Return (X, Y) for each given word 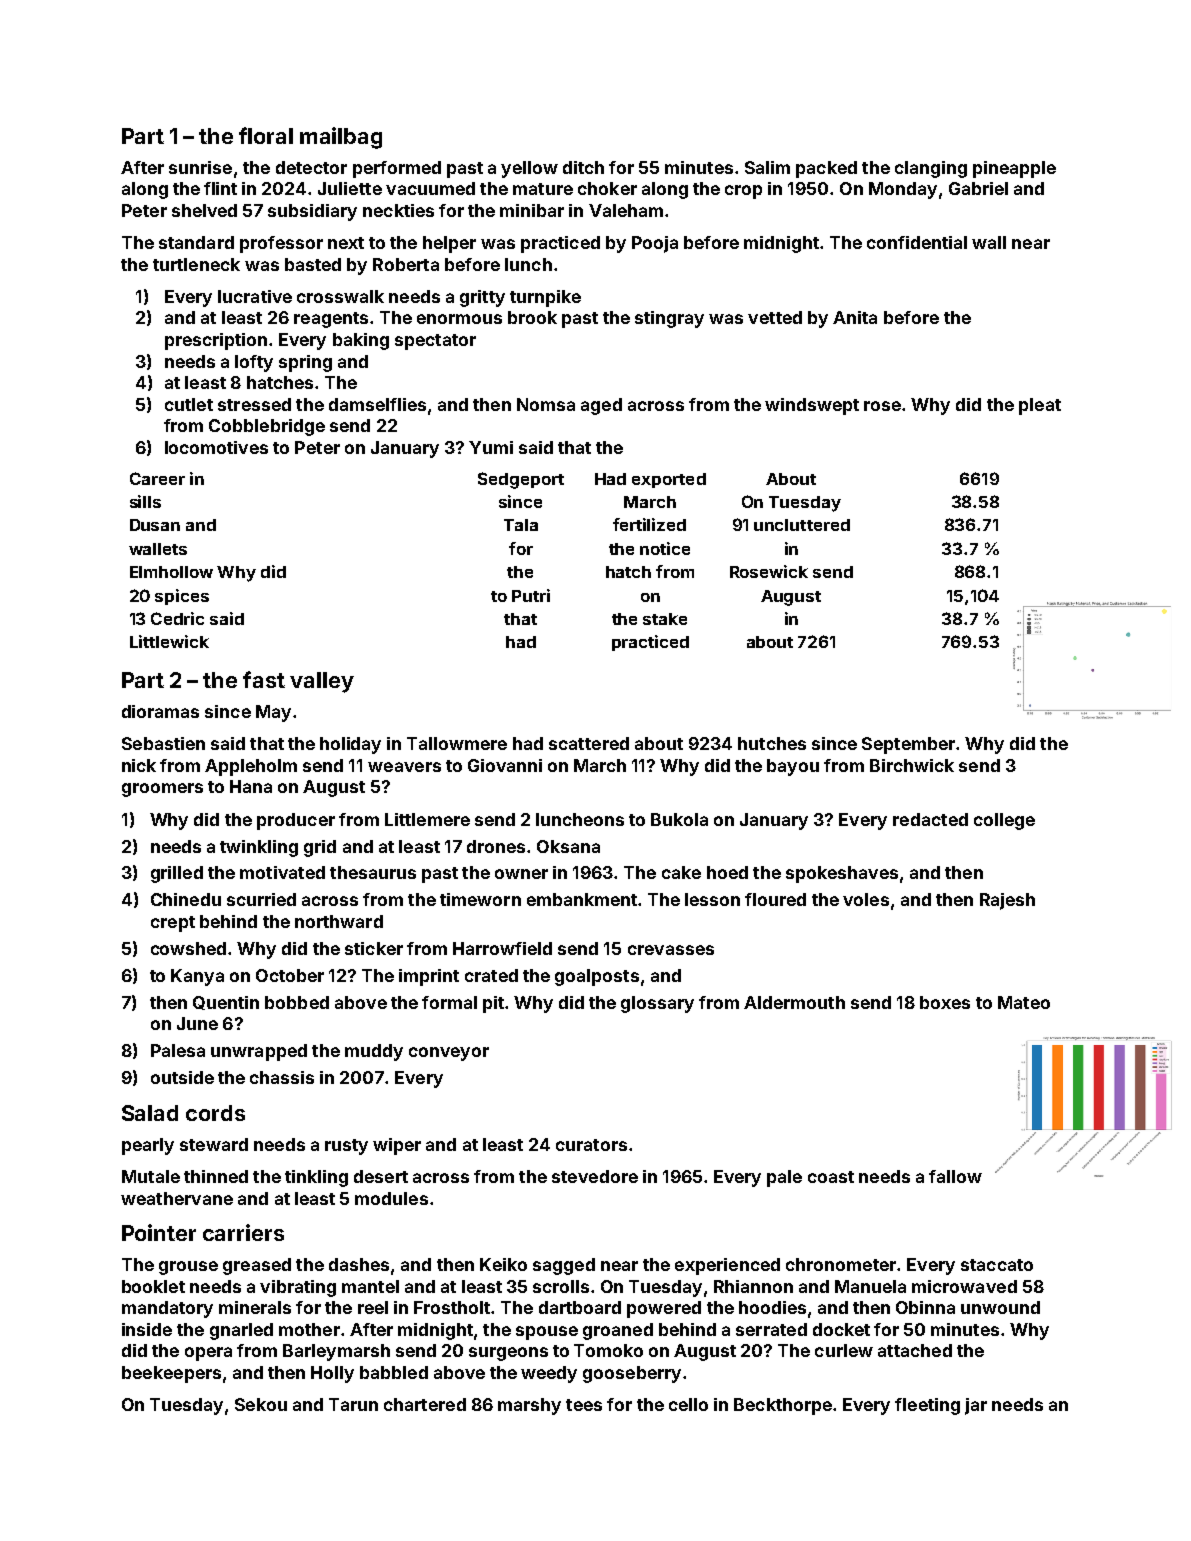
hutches (772, 743)
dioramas (160, 711)
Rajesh (1007, 901)
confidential (917, 242)
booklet (153, 1286)
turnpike (545, 298)
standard (196, 242)
